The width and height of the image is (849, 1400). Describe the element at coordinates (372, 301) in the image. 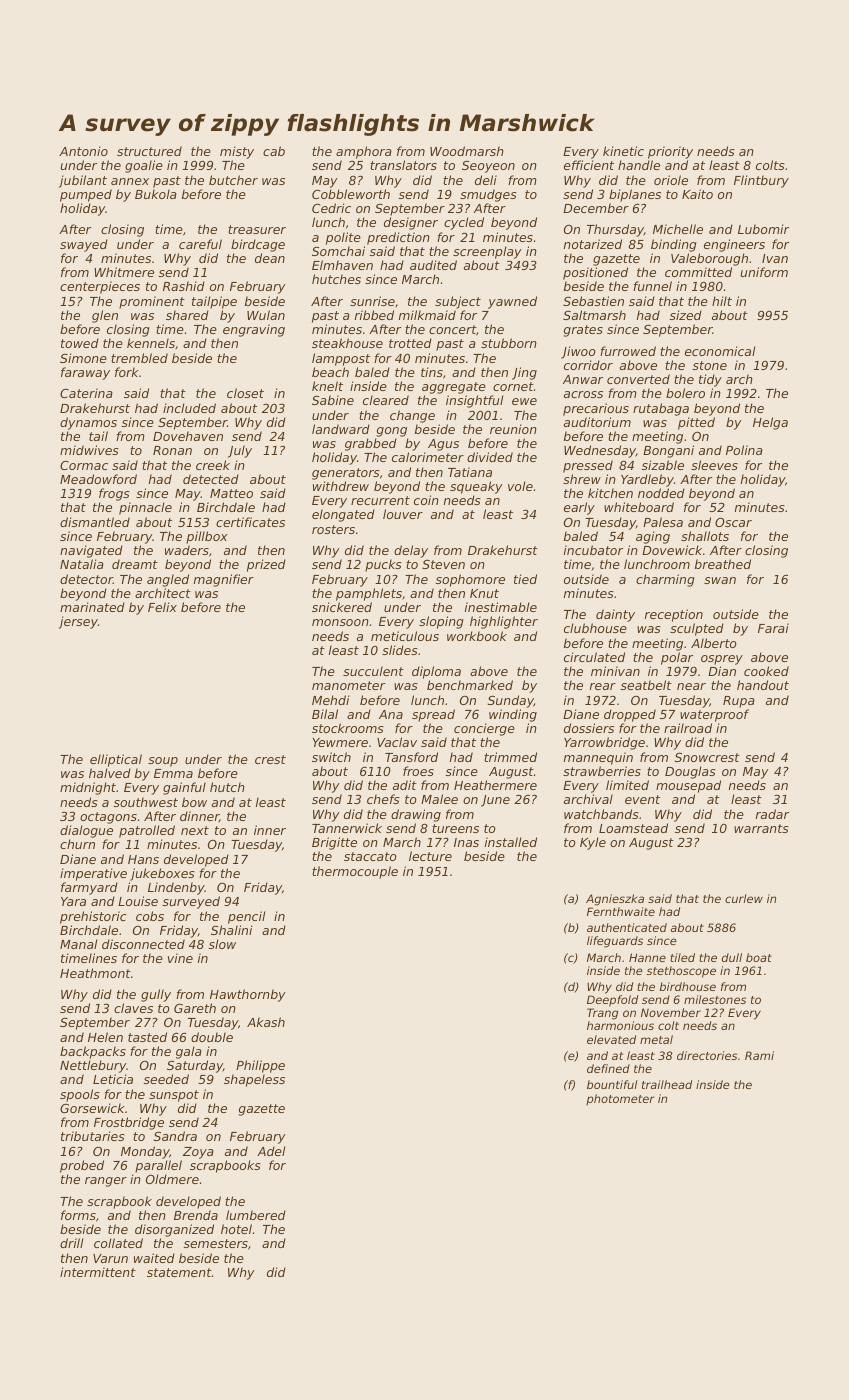

I see `sunrise` at that location.
